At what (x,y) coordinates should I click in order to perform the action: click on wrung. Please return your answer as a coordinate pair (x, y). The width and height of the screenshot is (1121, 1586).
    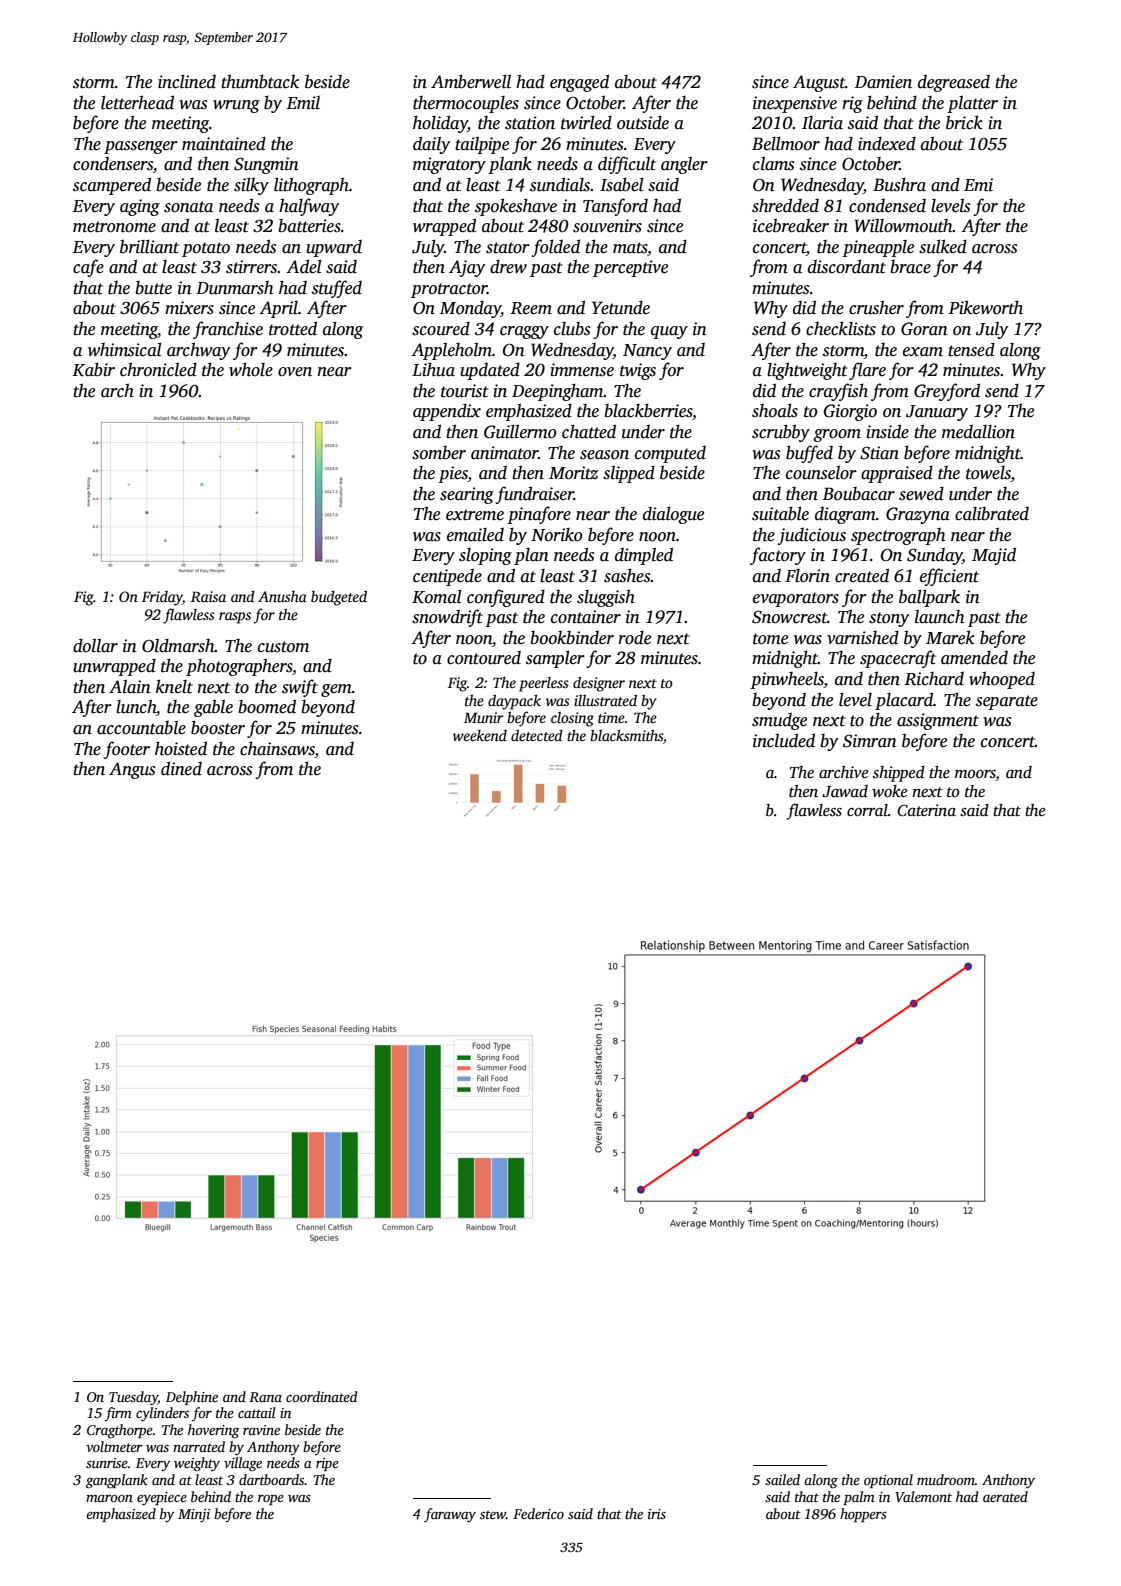
    Looking at the image, I should click on (236, 106).
